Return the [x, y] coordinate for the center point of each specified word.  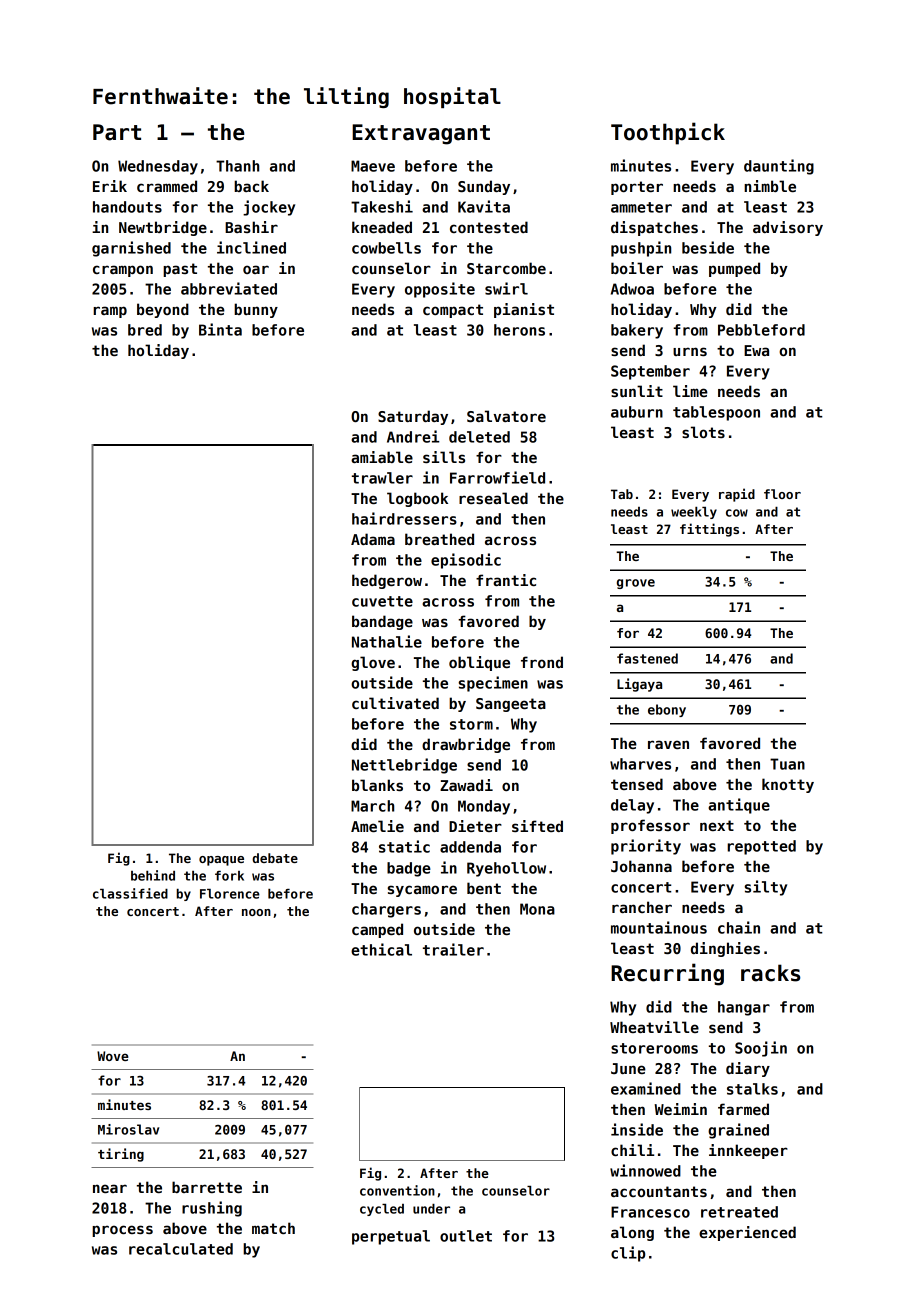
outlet [466, 1236]
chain [739, 927]
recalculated [181, 1249]
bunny [256, 310]
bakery [637, 331]
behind [153, 875]
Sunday [484, 187]
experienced [747, 1233]
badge [409, 869]
